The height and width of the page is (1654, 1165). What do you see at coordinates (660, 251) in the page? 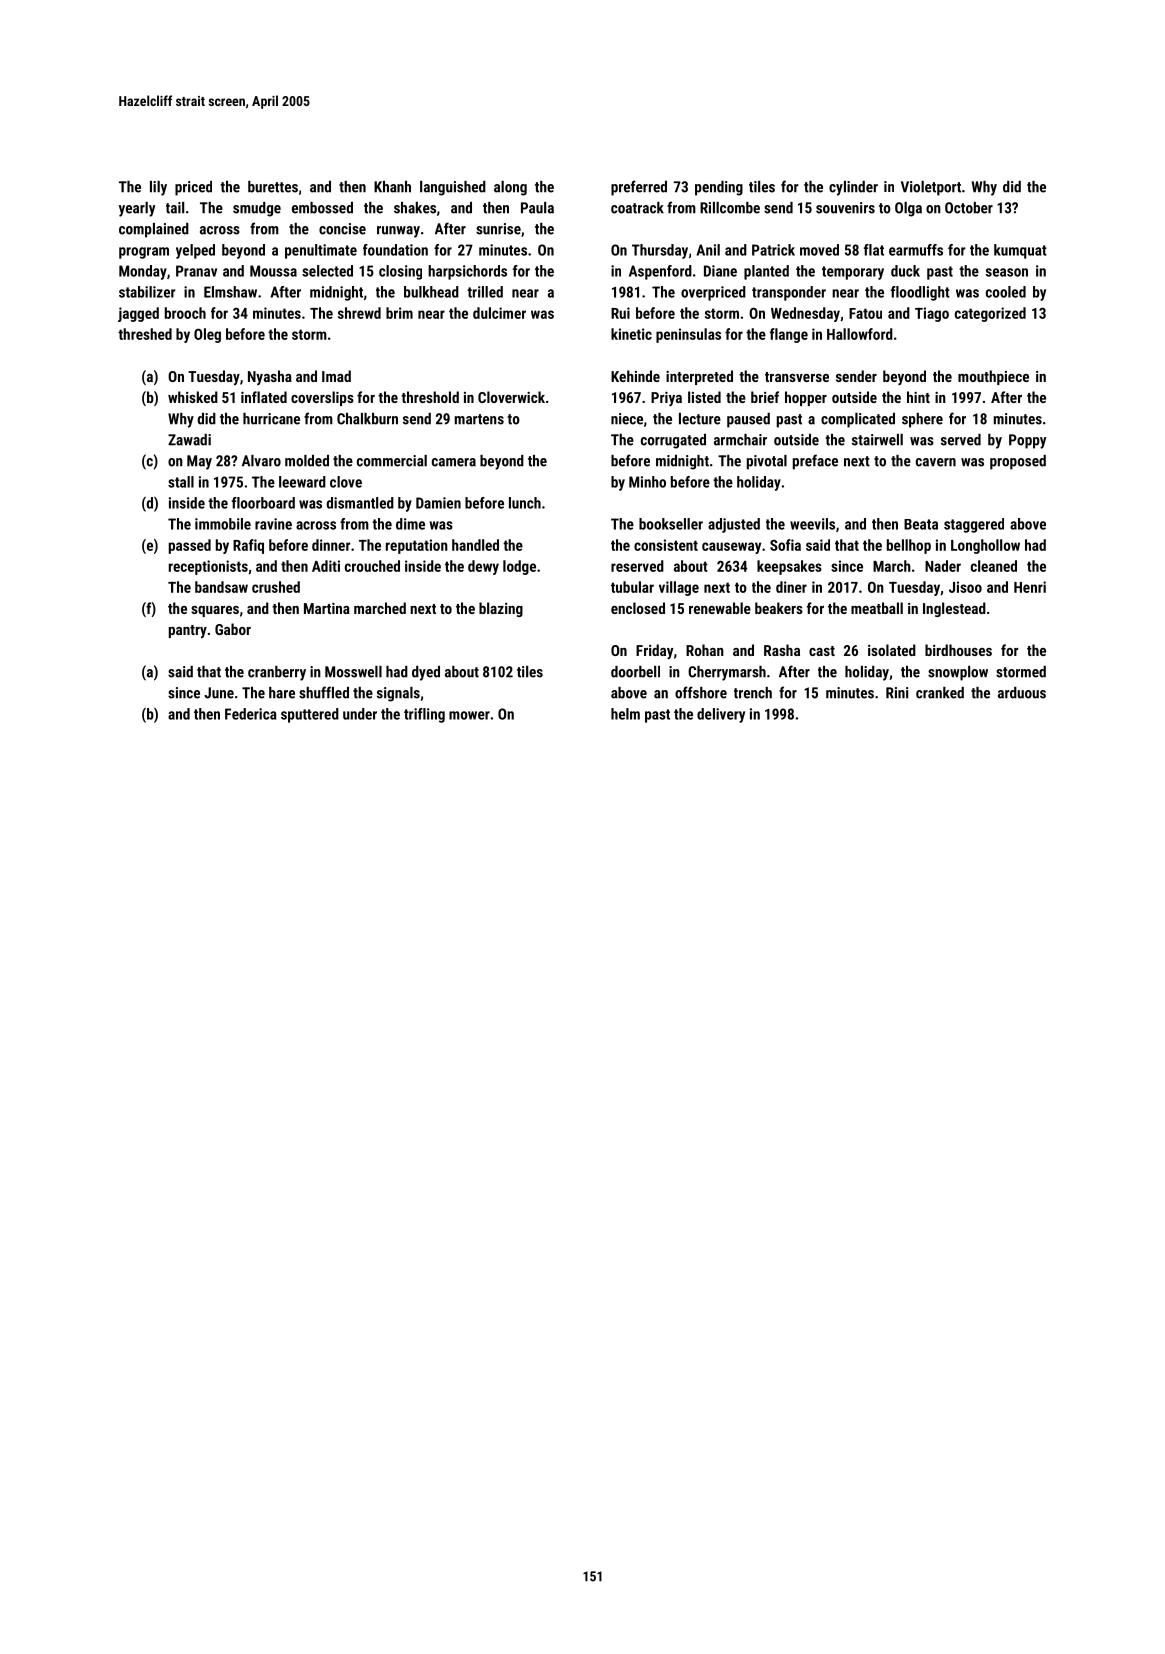
I see `Thursday` at bounding box center [660, 251].
